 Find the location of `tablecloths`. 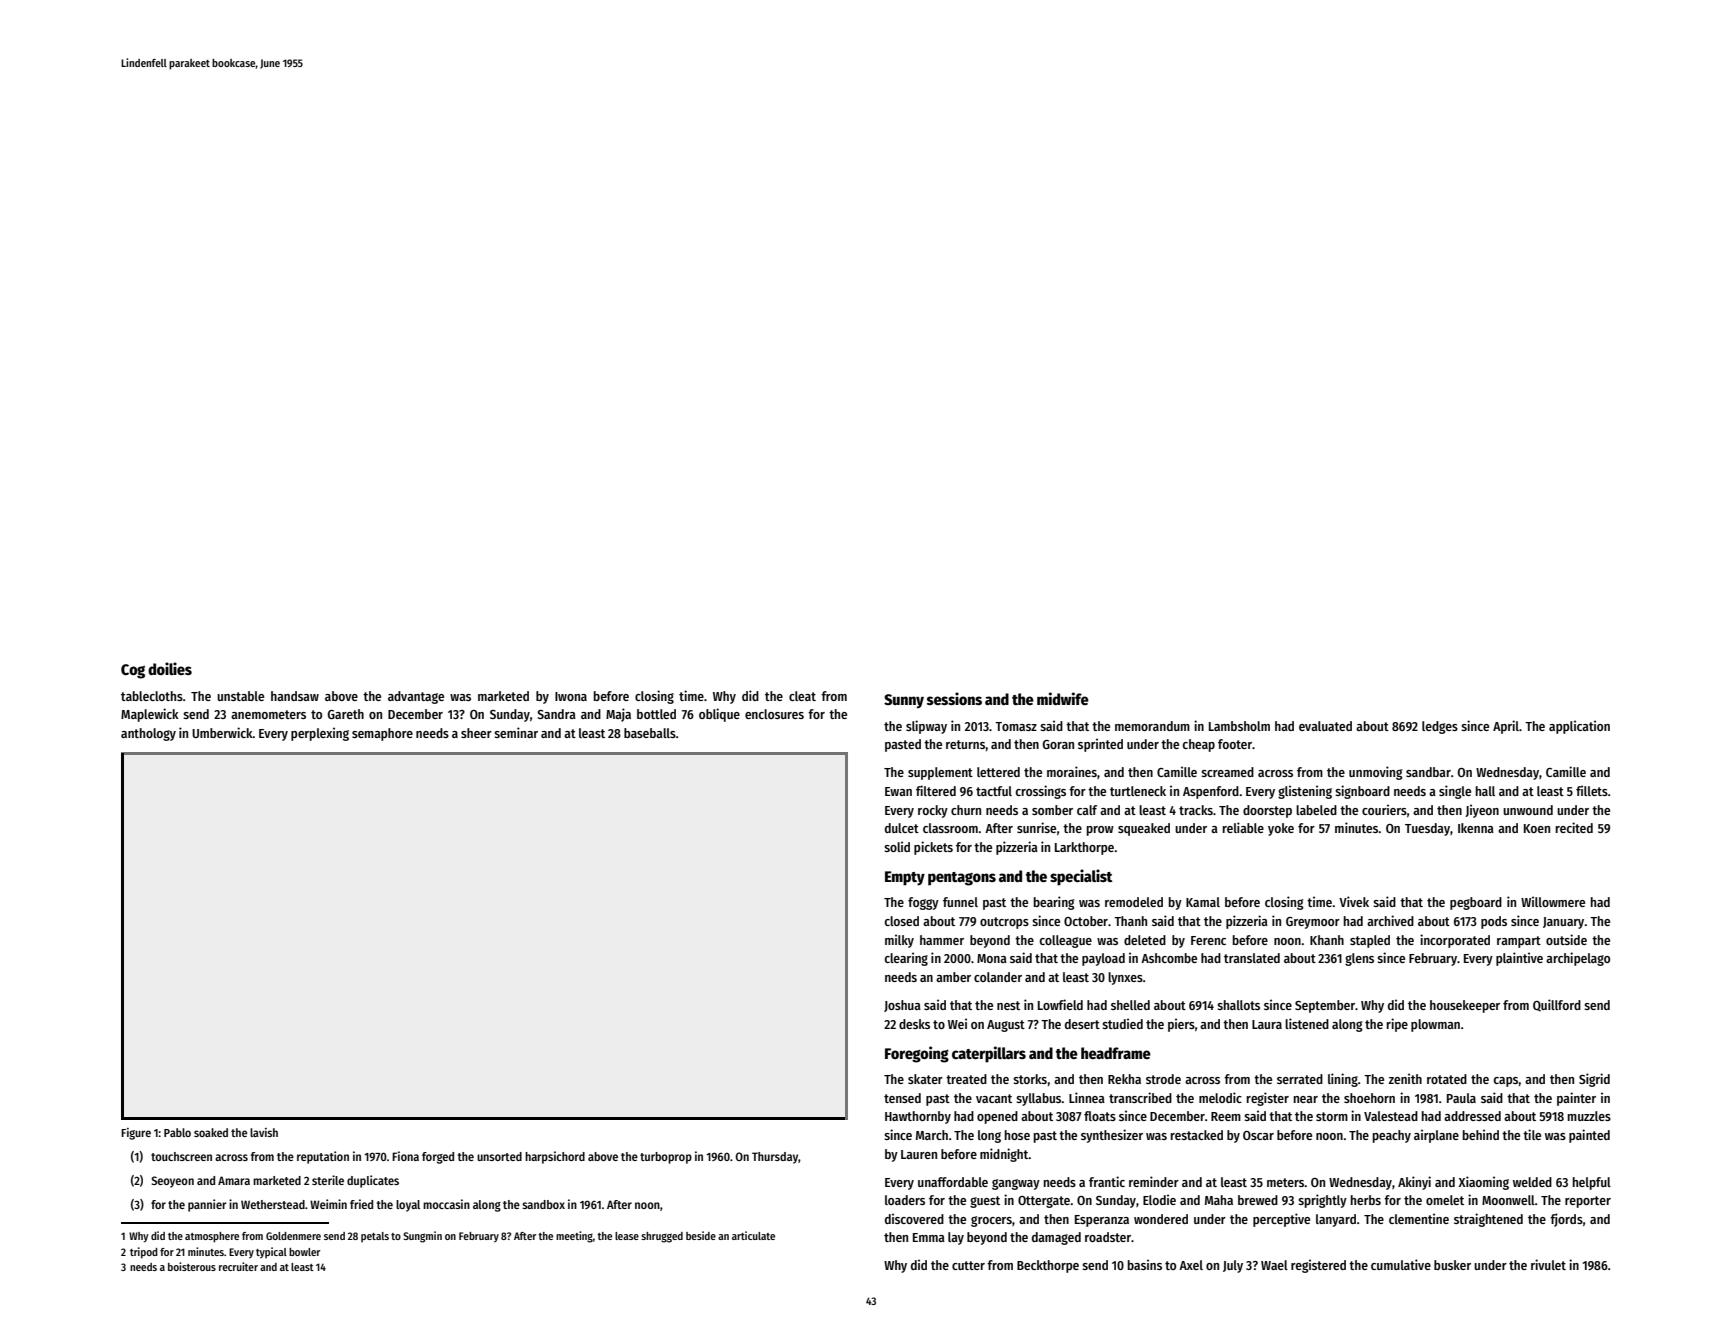

tablecloths is located at coordinates (152, 696).
